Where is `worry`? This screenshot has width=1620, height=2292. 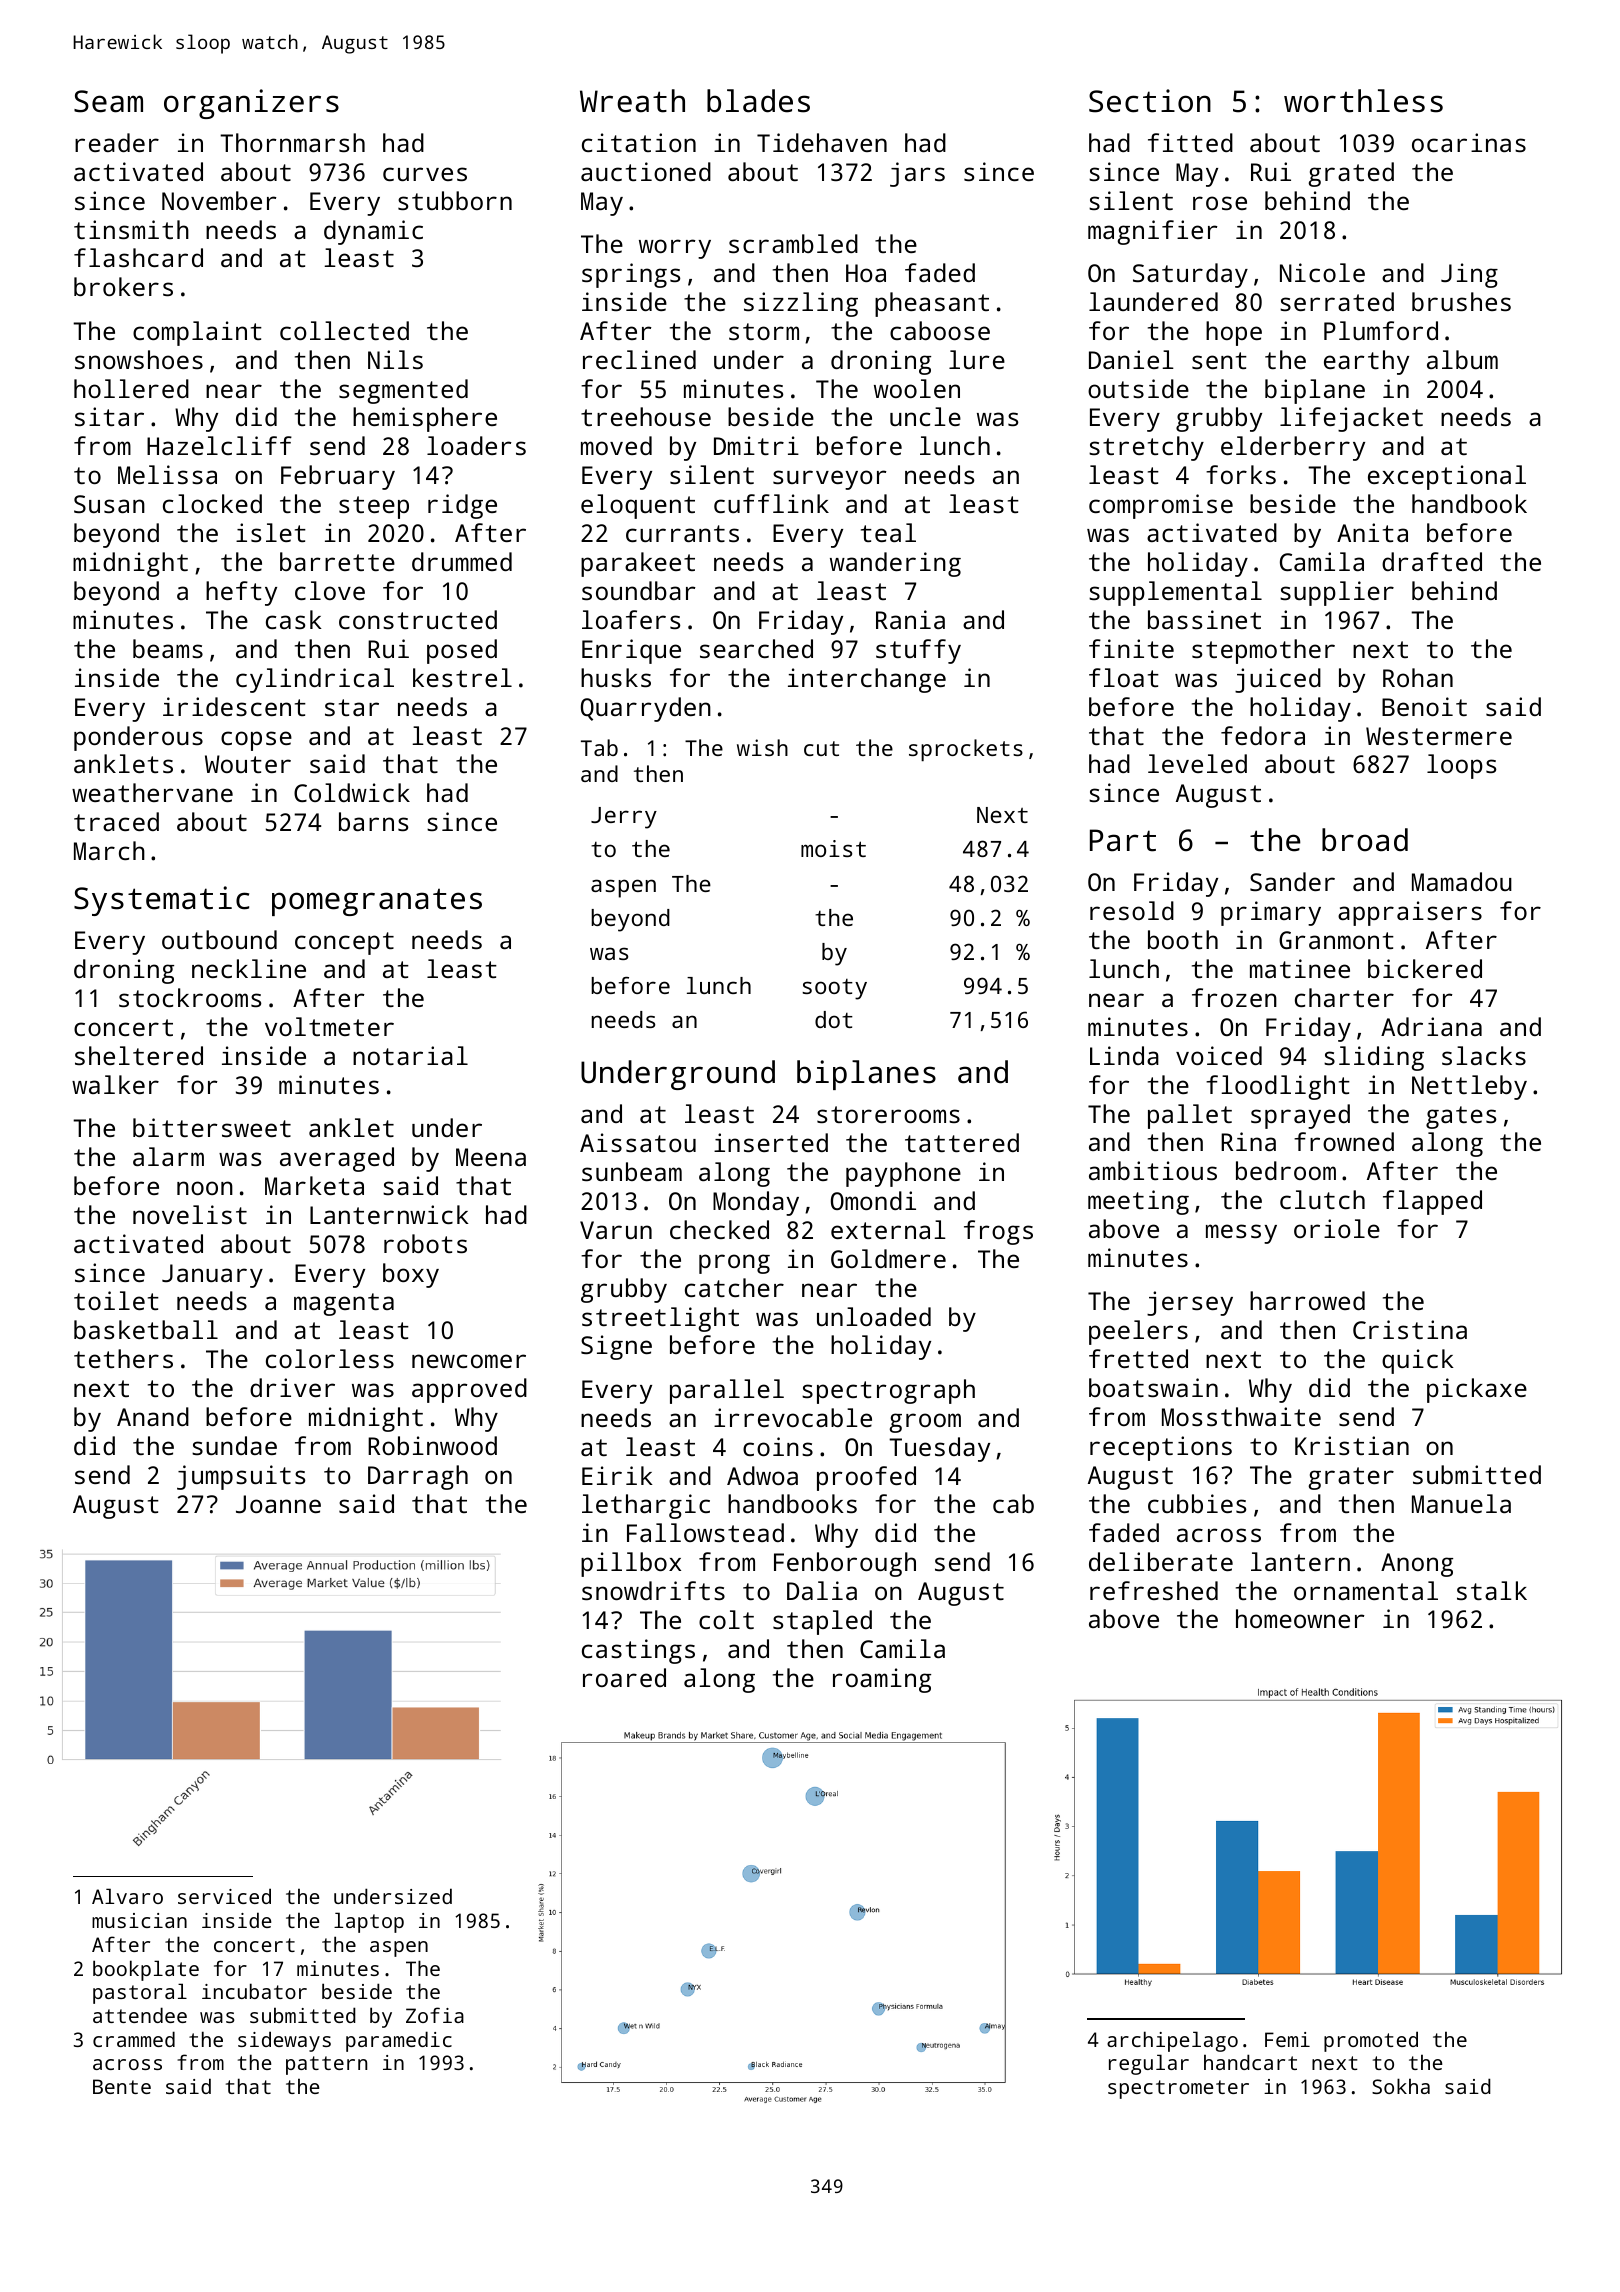 worry is located at coordinates (675, 249).
